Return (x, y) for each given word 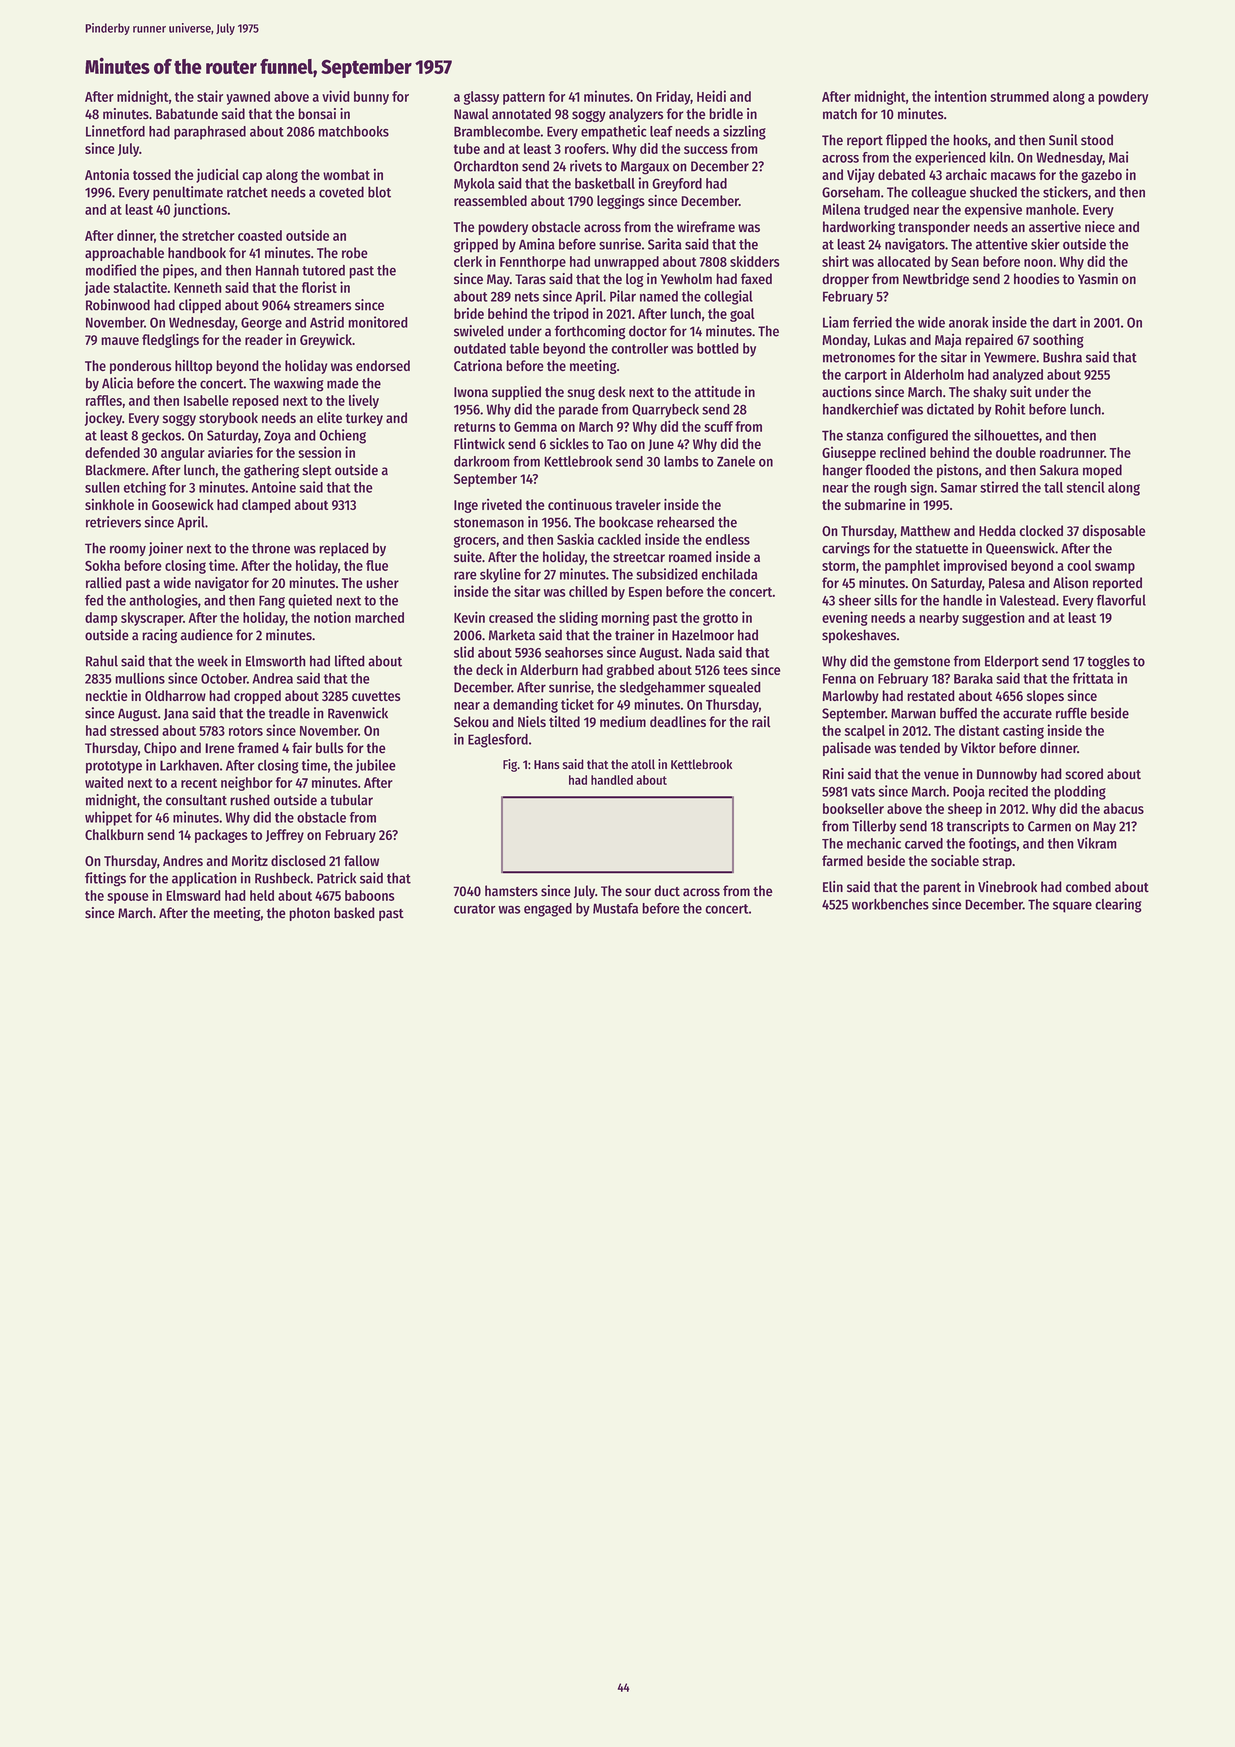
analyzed (1018, 376)
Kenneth (198, 287)
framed (258, 748)
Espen (645, 593)
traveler (638, 504)
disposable (1113, 532)
